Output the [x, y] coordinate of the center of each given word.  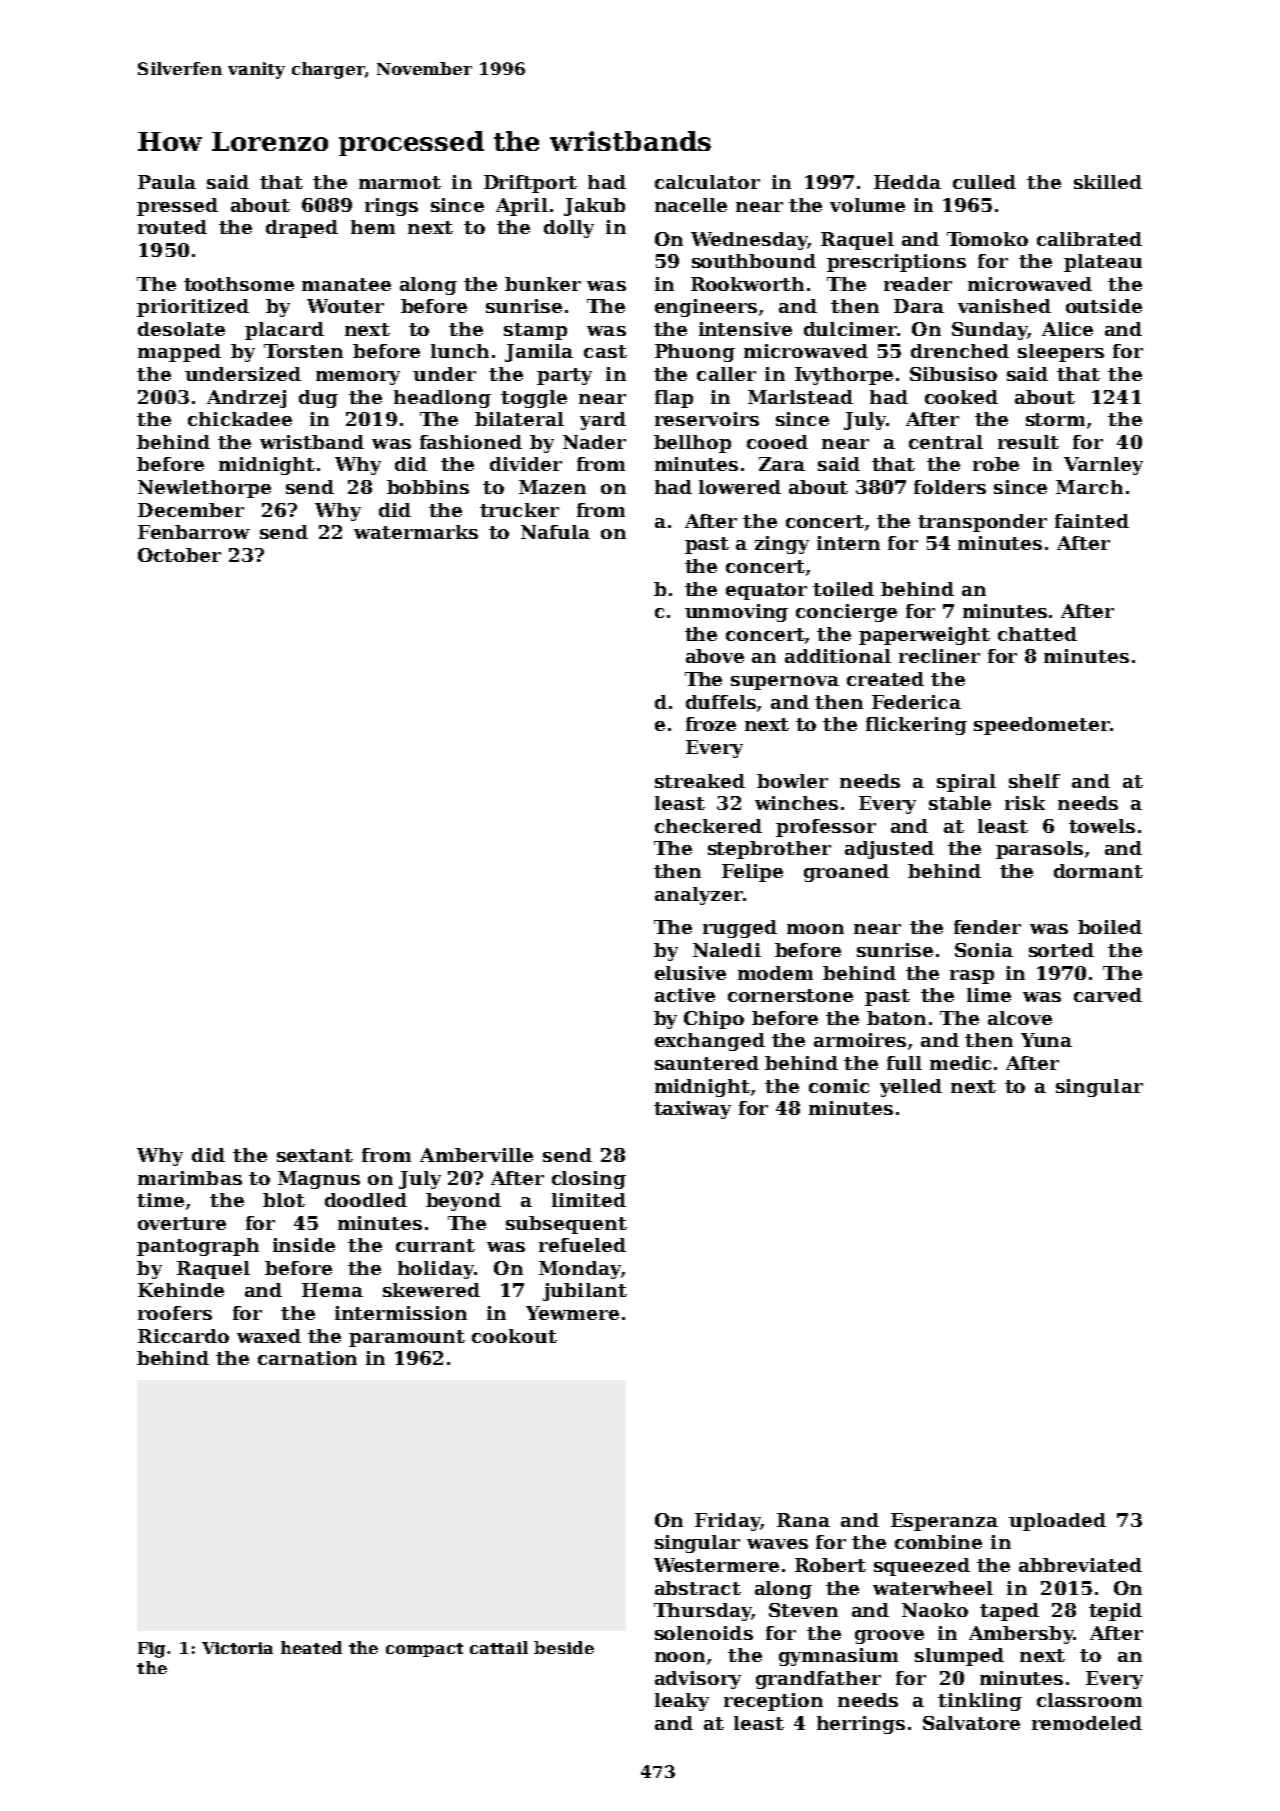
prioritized [193, 308]
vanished [1004, 306]
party [564, 376]
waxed [269, 1336]
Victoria [237, 1648]
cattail [499, 1647]
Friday [727, 1522]
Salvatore [971, 1723]
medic [960, 1063]
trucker [519, 510]
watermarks [416, 532]
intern [848, 543]
